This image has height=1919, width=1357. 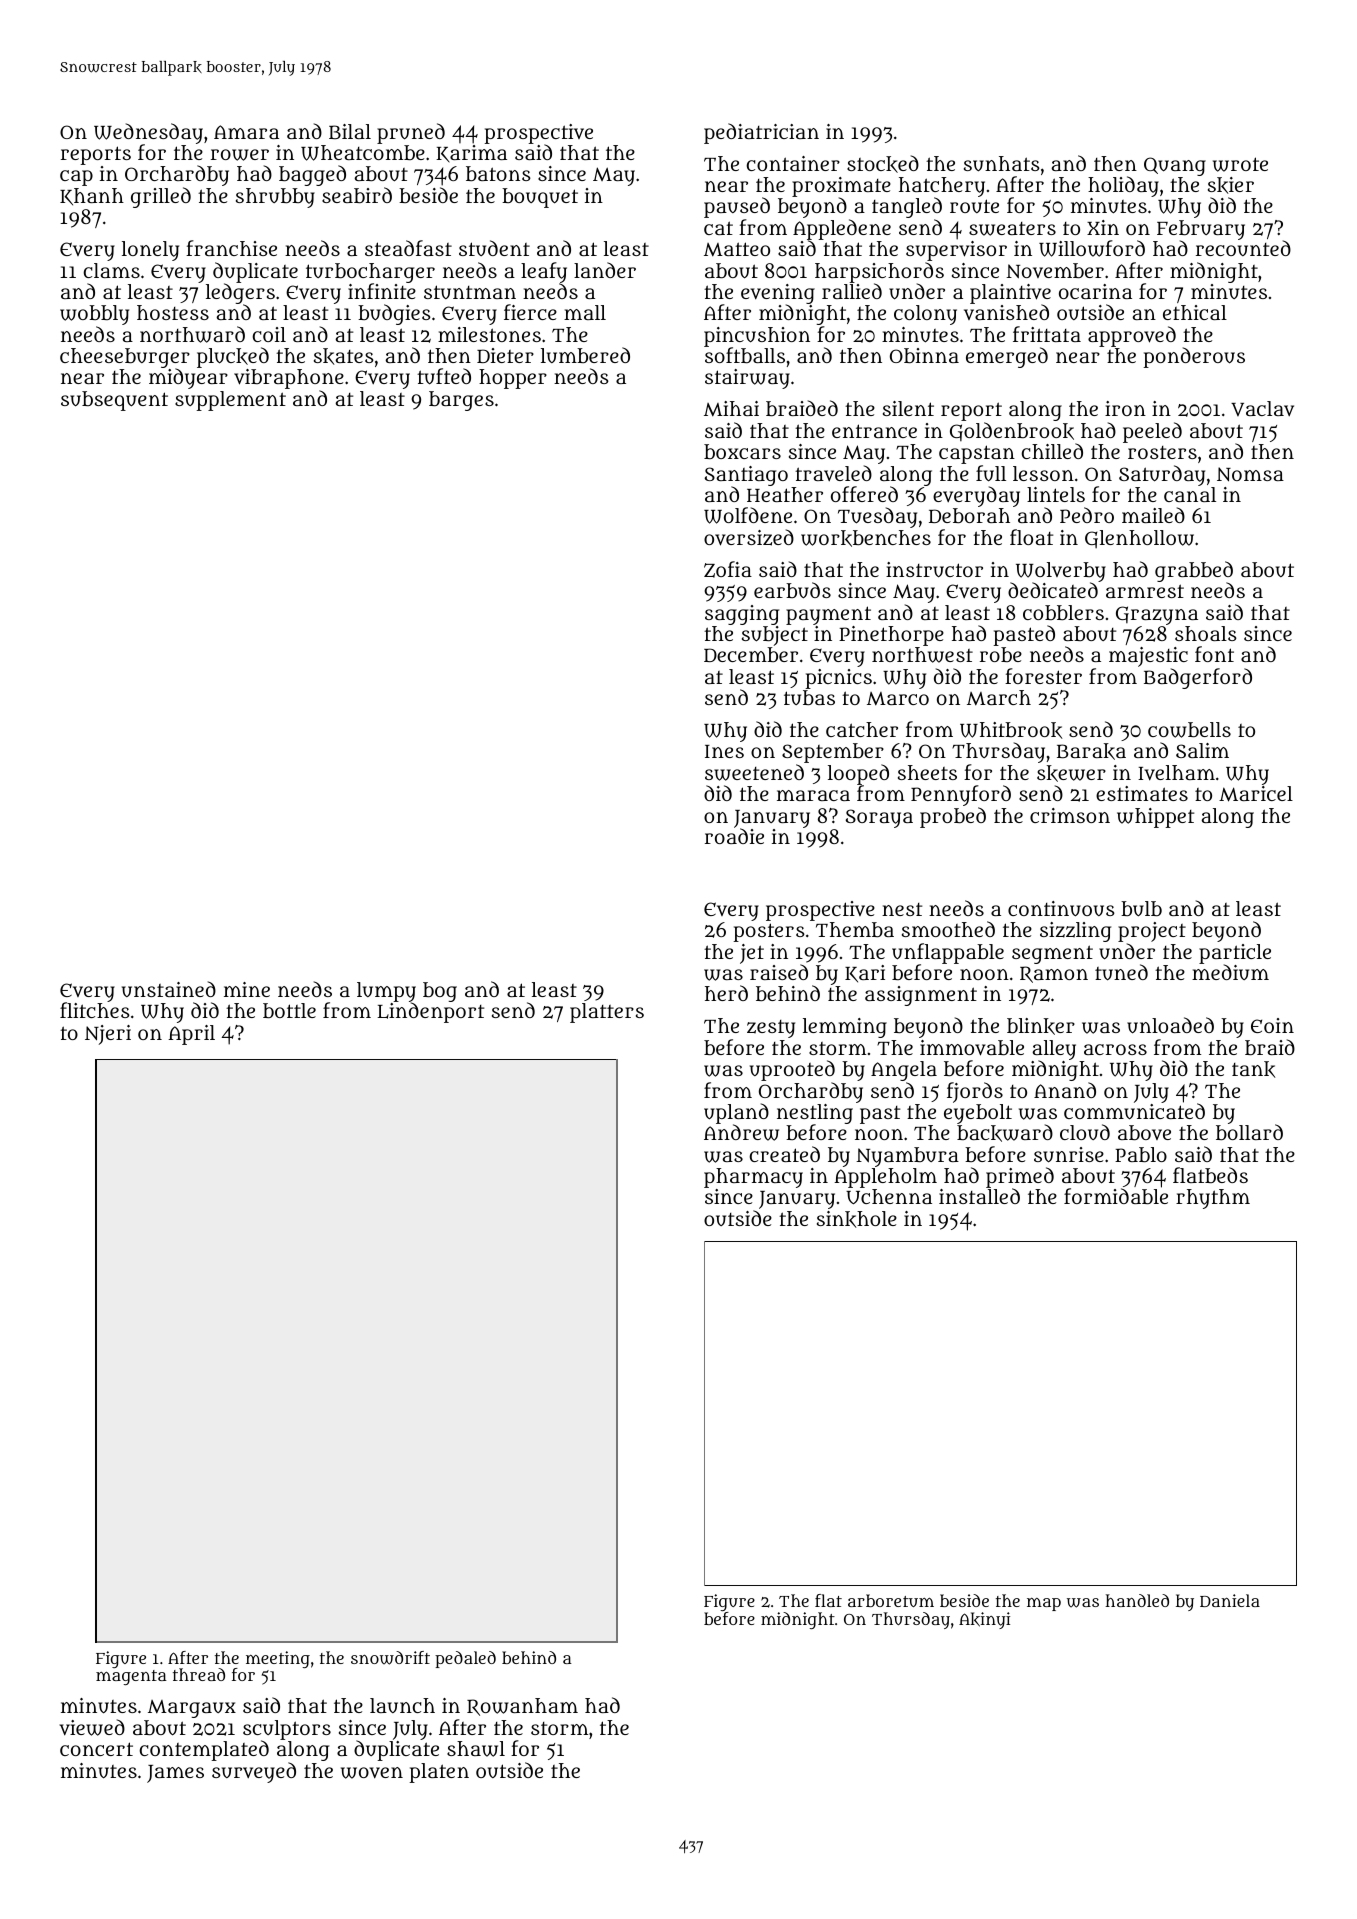 What do you see at coordinates (1240, 164) in the image?
I see `wrote` at bounding box center [1240, 164].
